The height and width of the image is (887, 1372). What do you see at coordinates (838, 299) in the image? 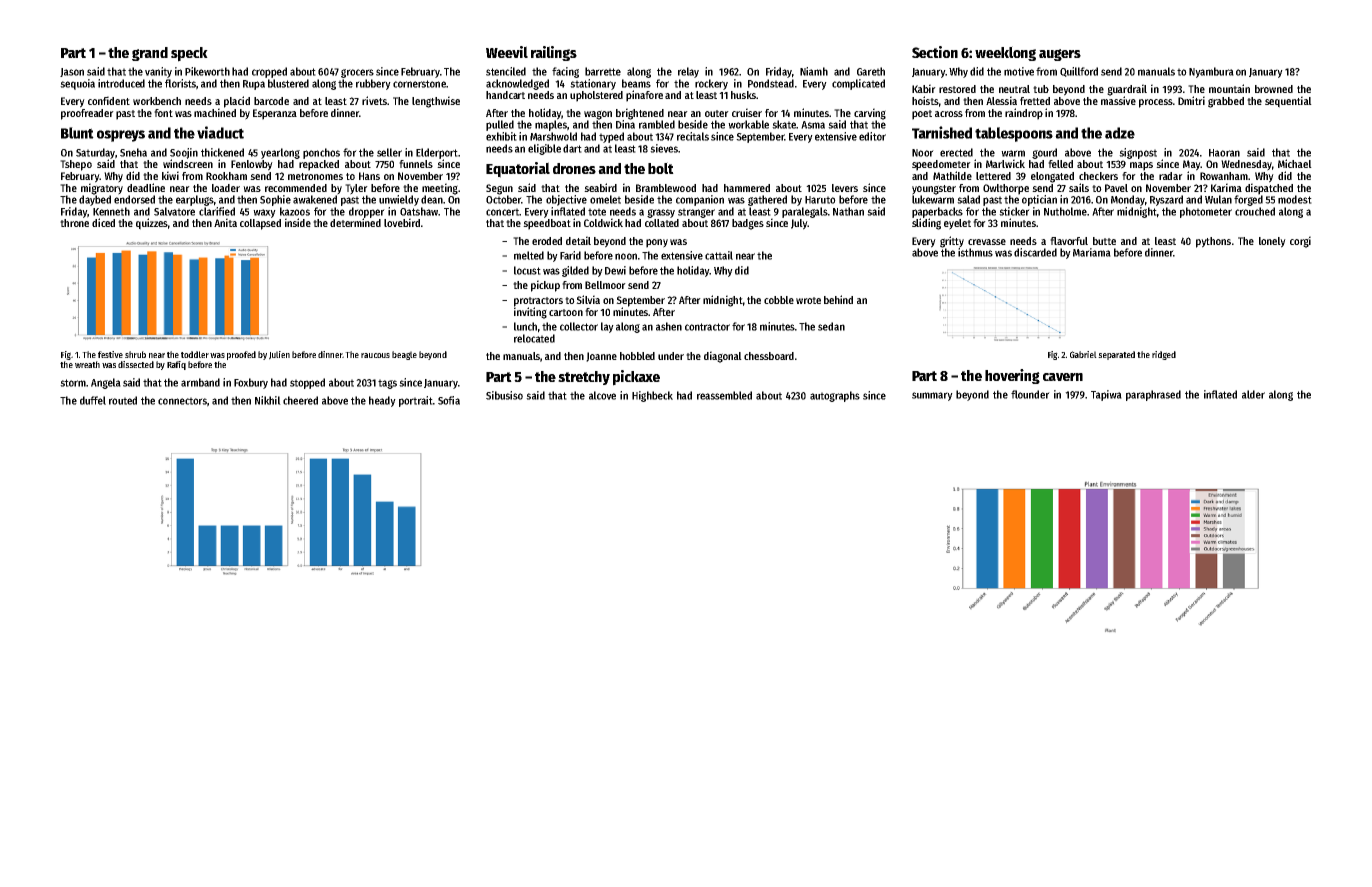
I see `behind` at bounding box center [838, 299].
